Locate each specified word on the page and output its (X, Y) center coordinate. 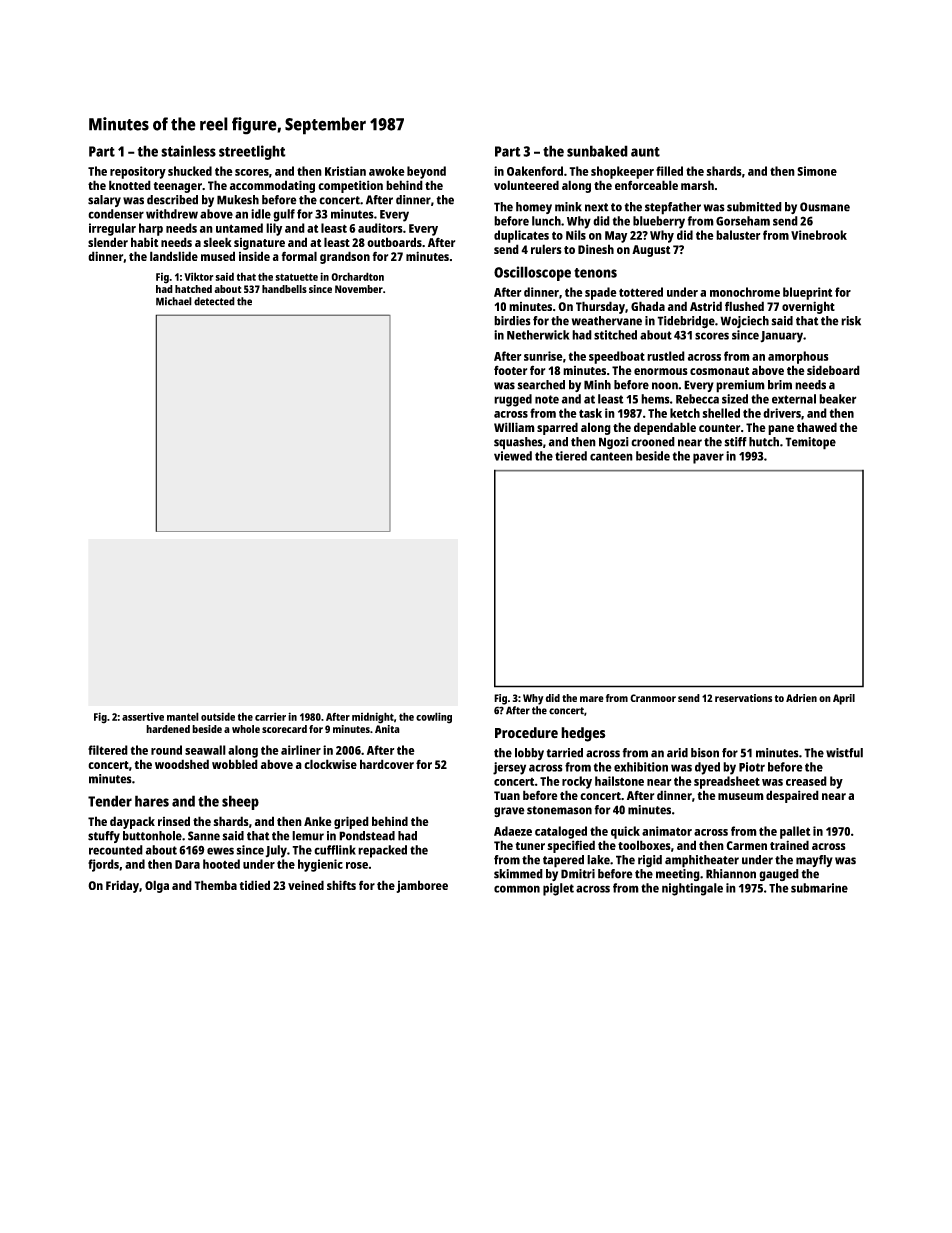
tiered (571, 456)
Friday (122, 886)
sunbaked (597, 151)
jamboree (422, 886)
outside (218, 716)
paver (708, 458)
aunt (645, 152)
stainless (188, 151)
